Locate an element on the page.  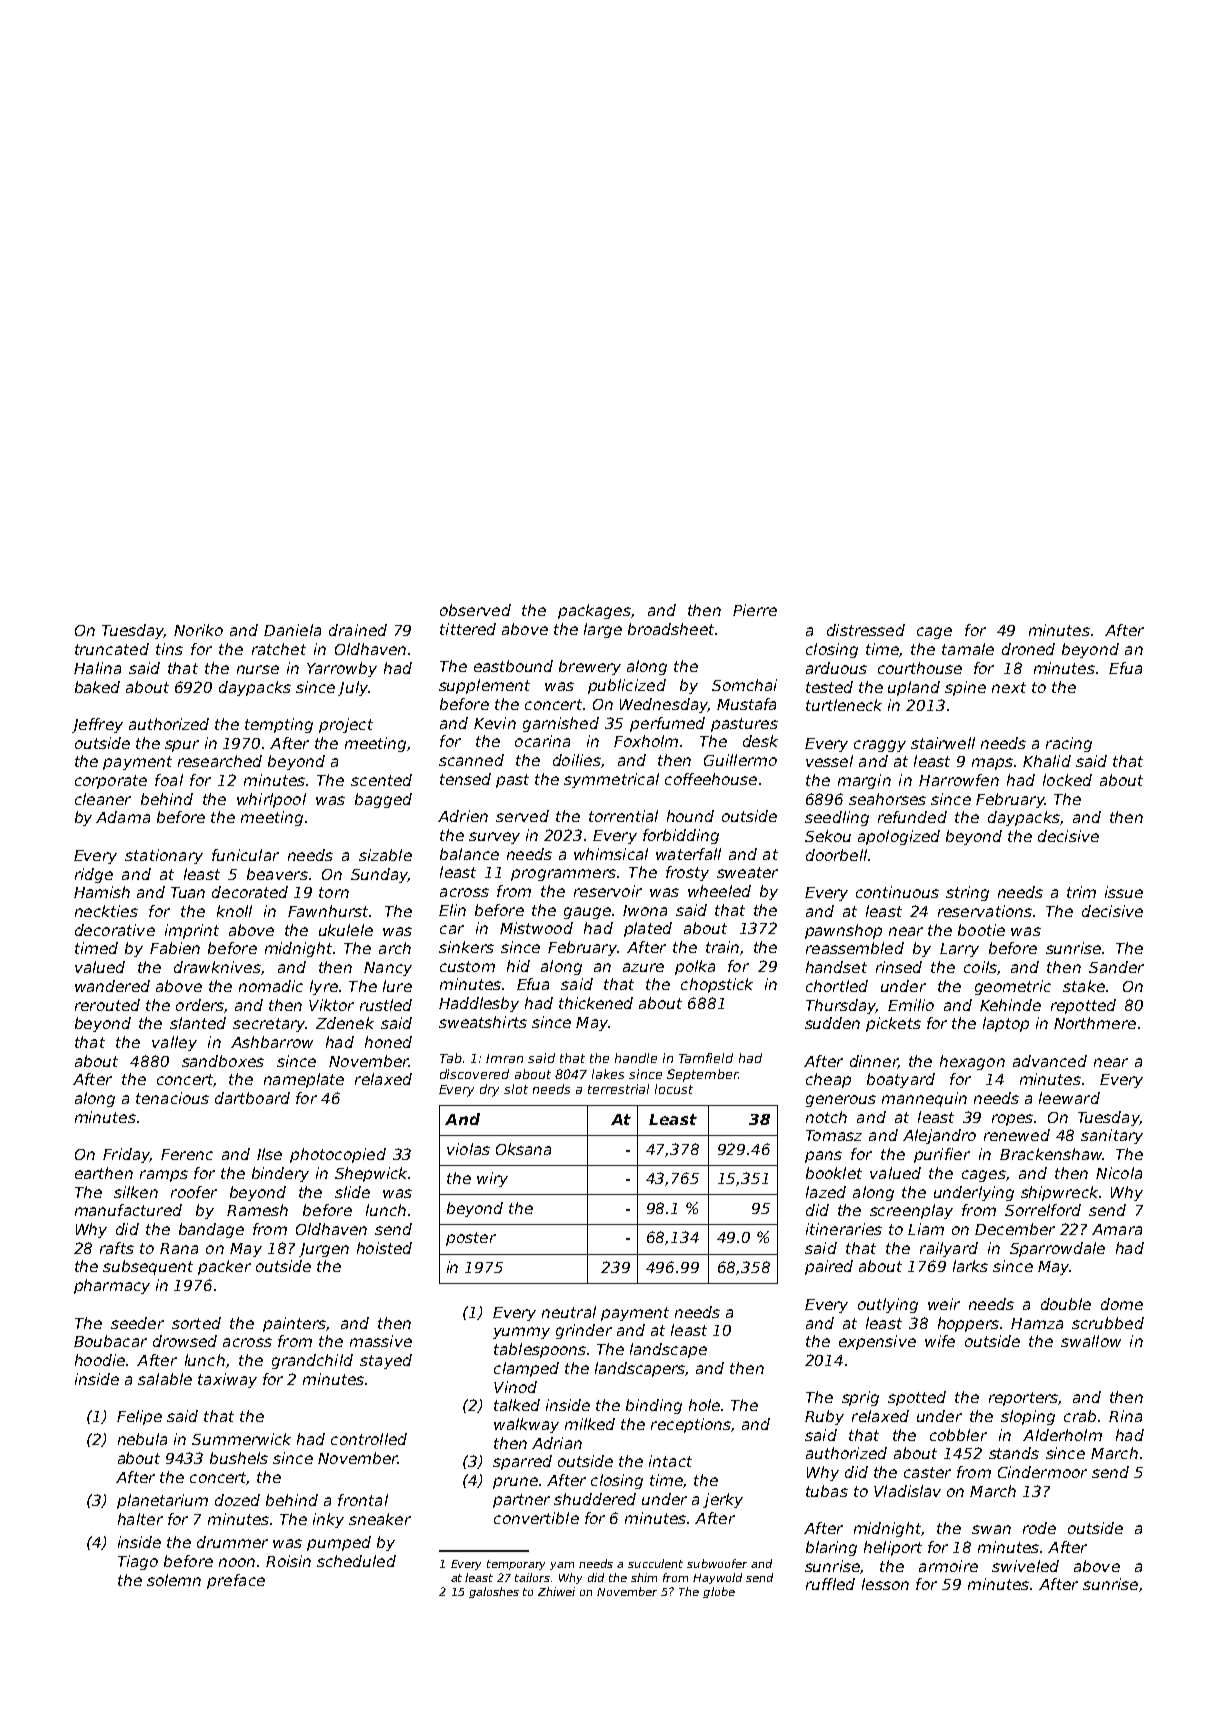
Iwona is located at coordinates (645, 910).
